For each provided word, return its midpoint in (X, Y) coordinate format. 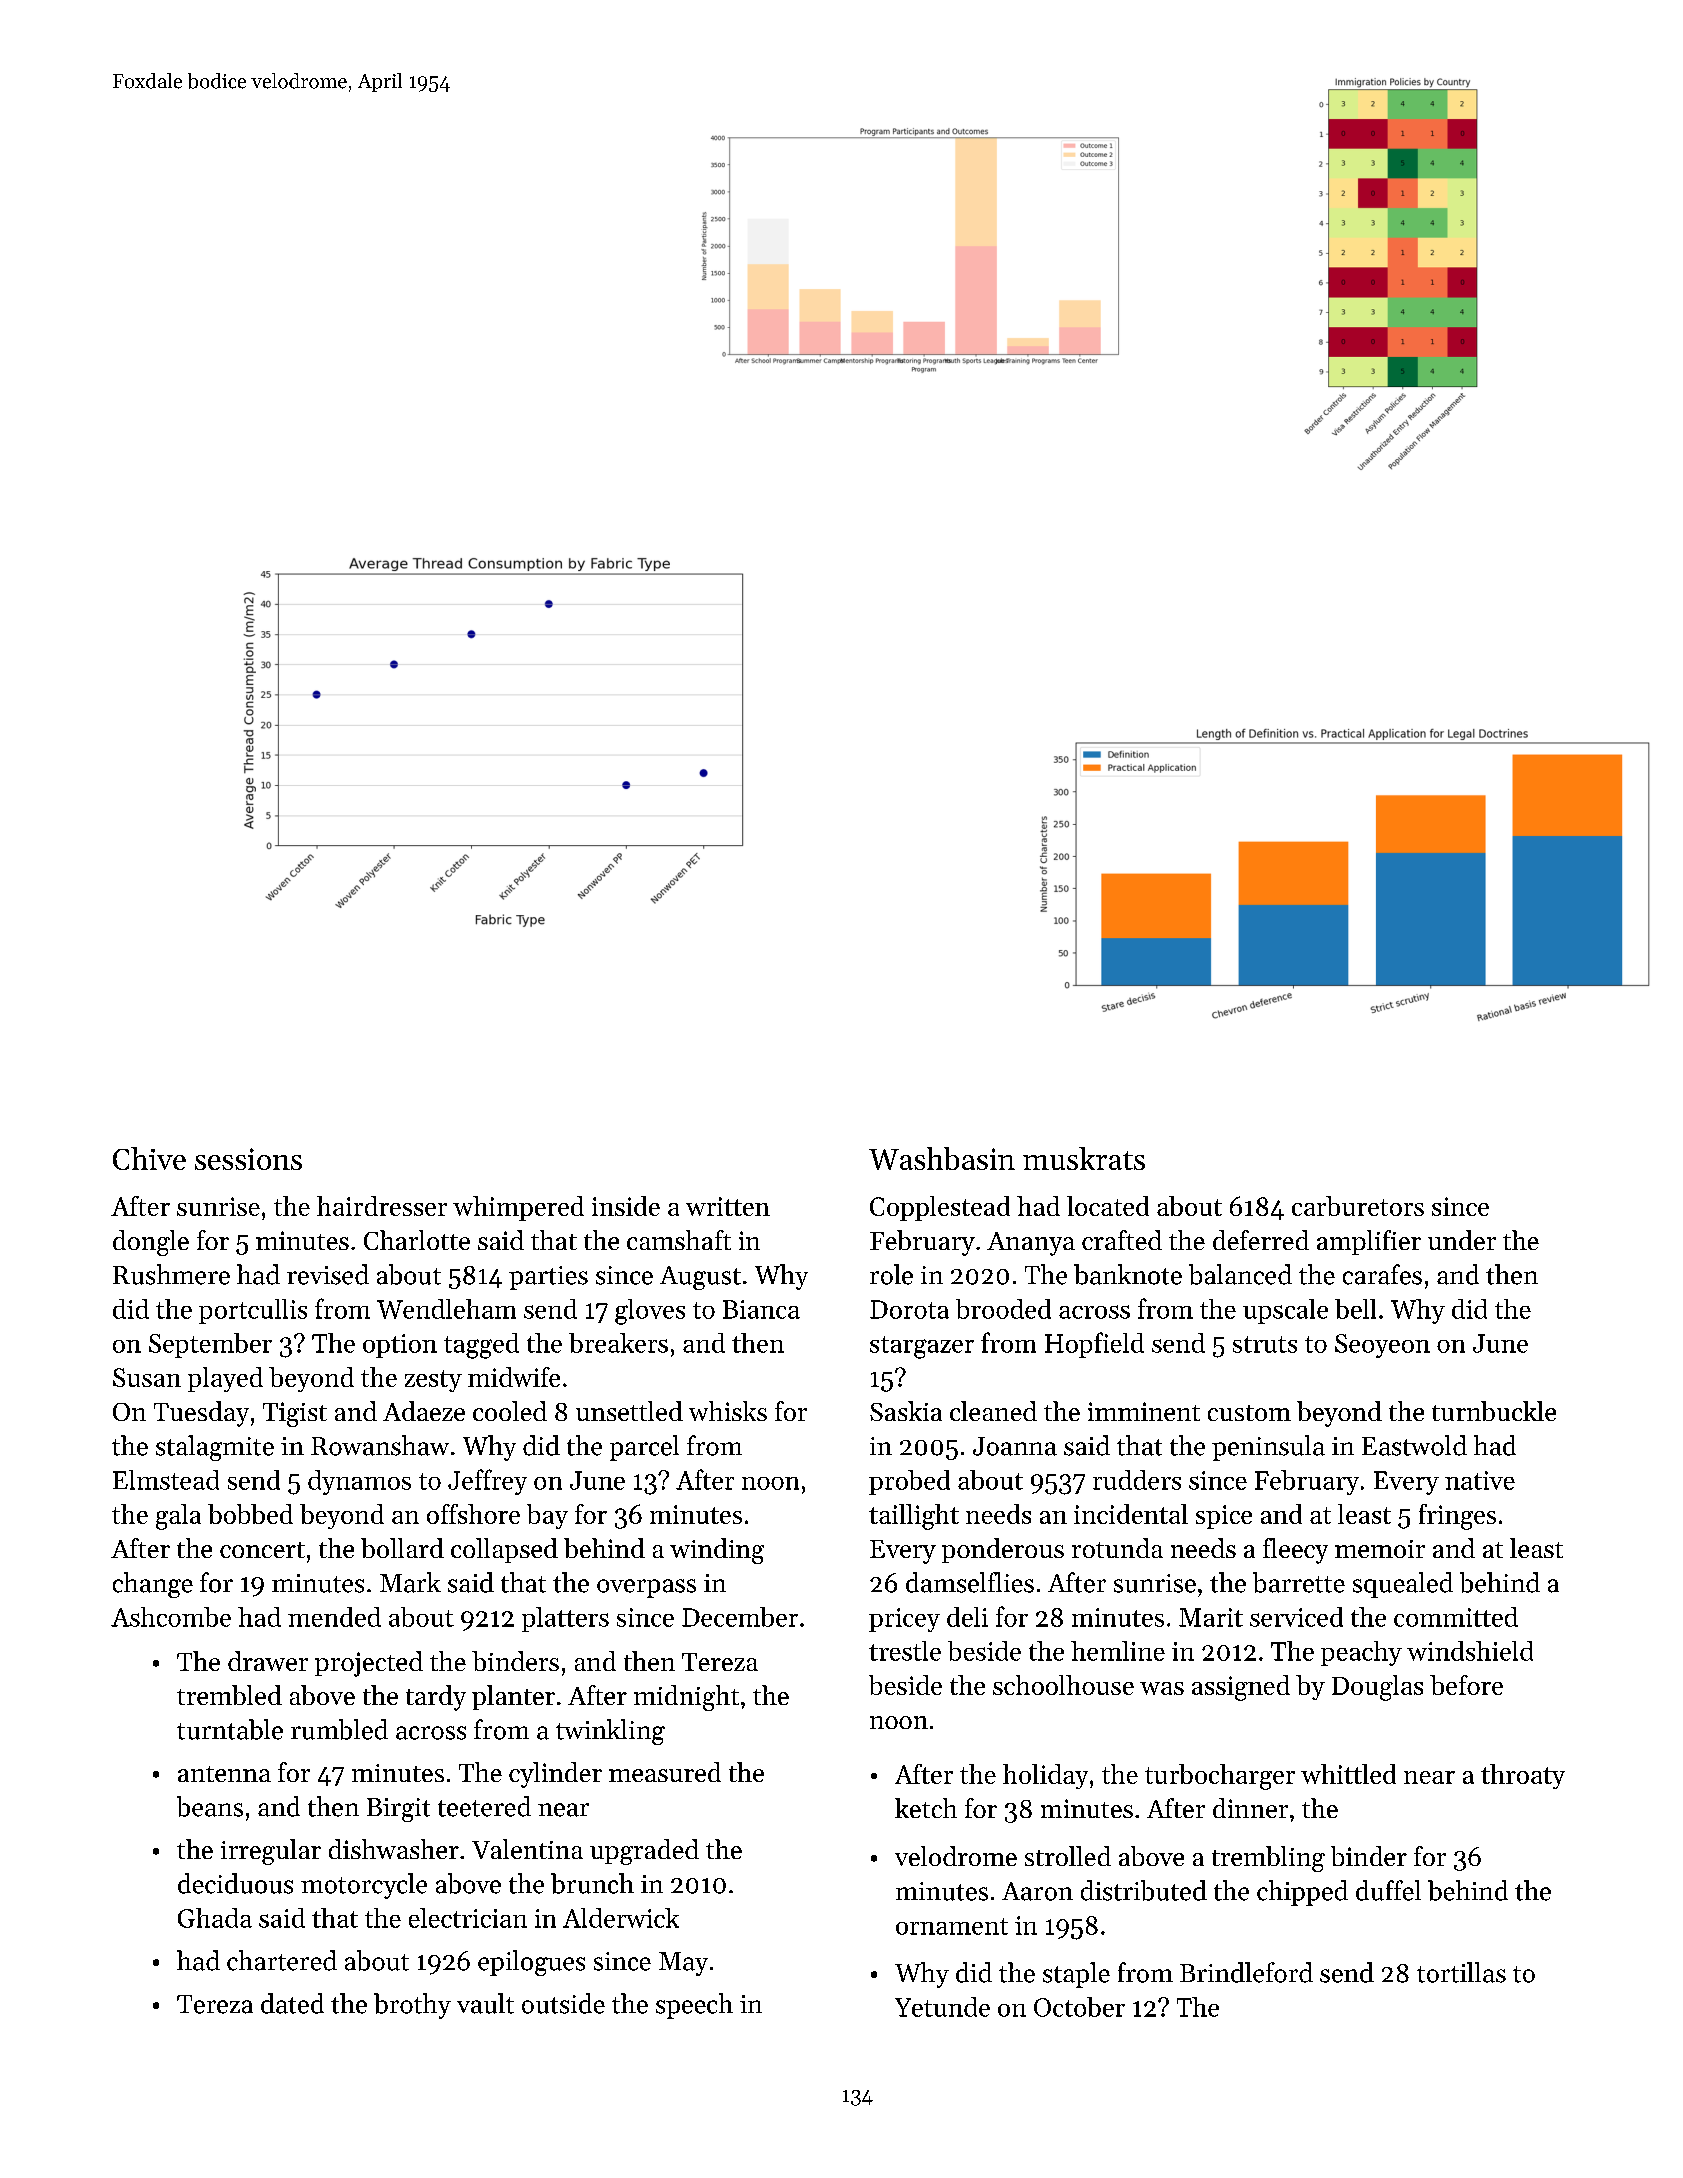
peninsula (1268, 1448)
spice (1224, 1517)
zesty (433, 1381)
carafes (1382, 1274)
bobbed (250, 1514)
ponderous (1003, 1550)
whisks (728, 1411)
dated (292, 2003)
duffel (1388, 1890)
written (728, 1206)
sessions (248, 1159)
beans (210, 1806)
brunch (592, 1883)
